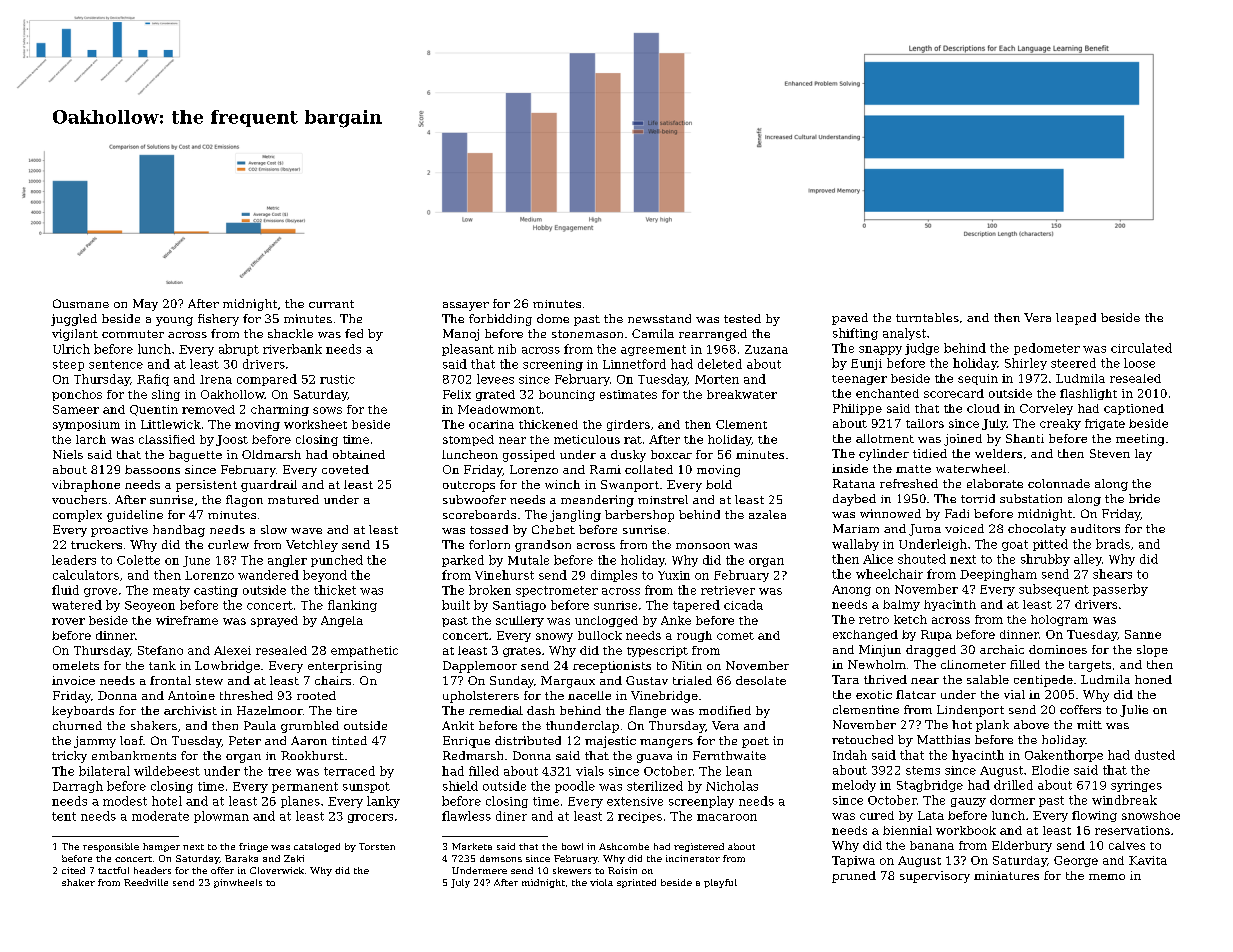 This screenshot has width=1233, height=952. What do you see at coordinates (927, 317) in the screenshot?
I see `turntables` at bounding box center [927, 317].
